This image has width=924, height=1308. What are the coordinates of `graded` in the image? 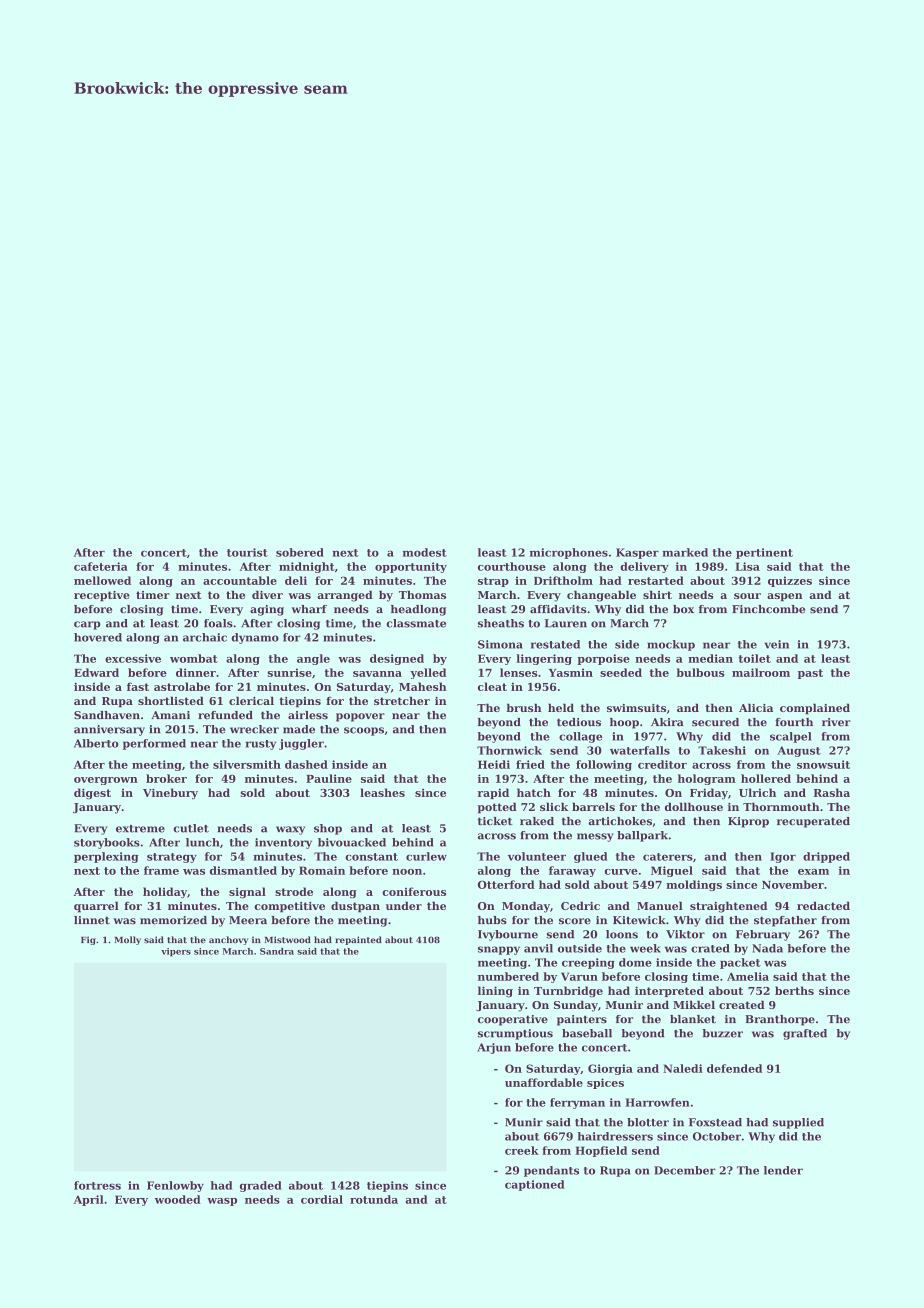 It's located at (260, 1186).
